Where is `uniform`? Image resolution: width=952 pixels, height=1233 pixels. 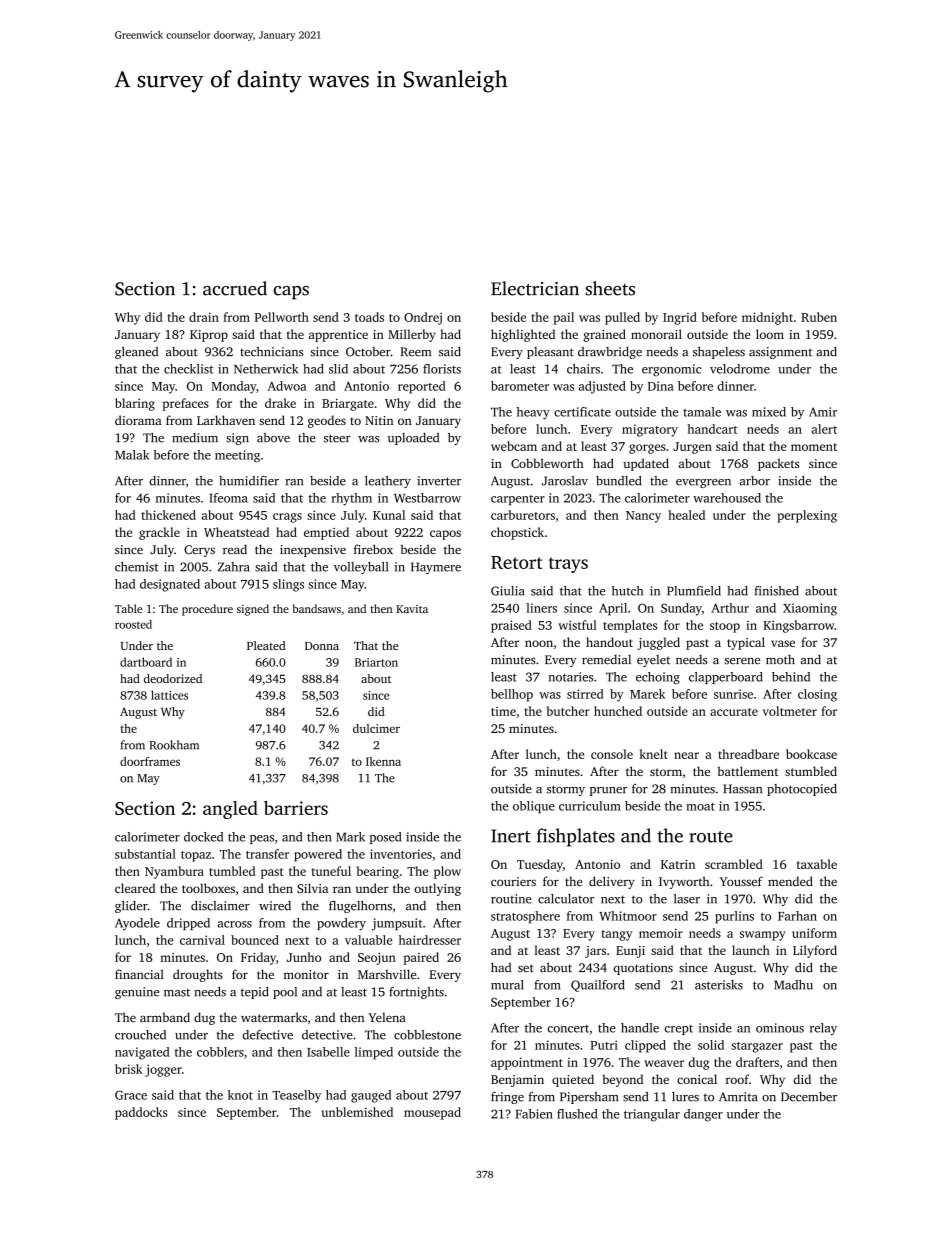 uniform is located at coordinates (814, 933).
